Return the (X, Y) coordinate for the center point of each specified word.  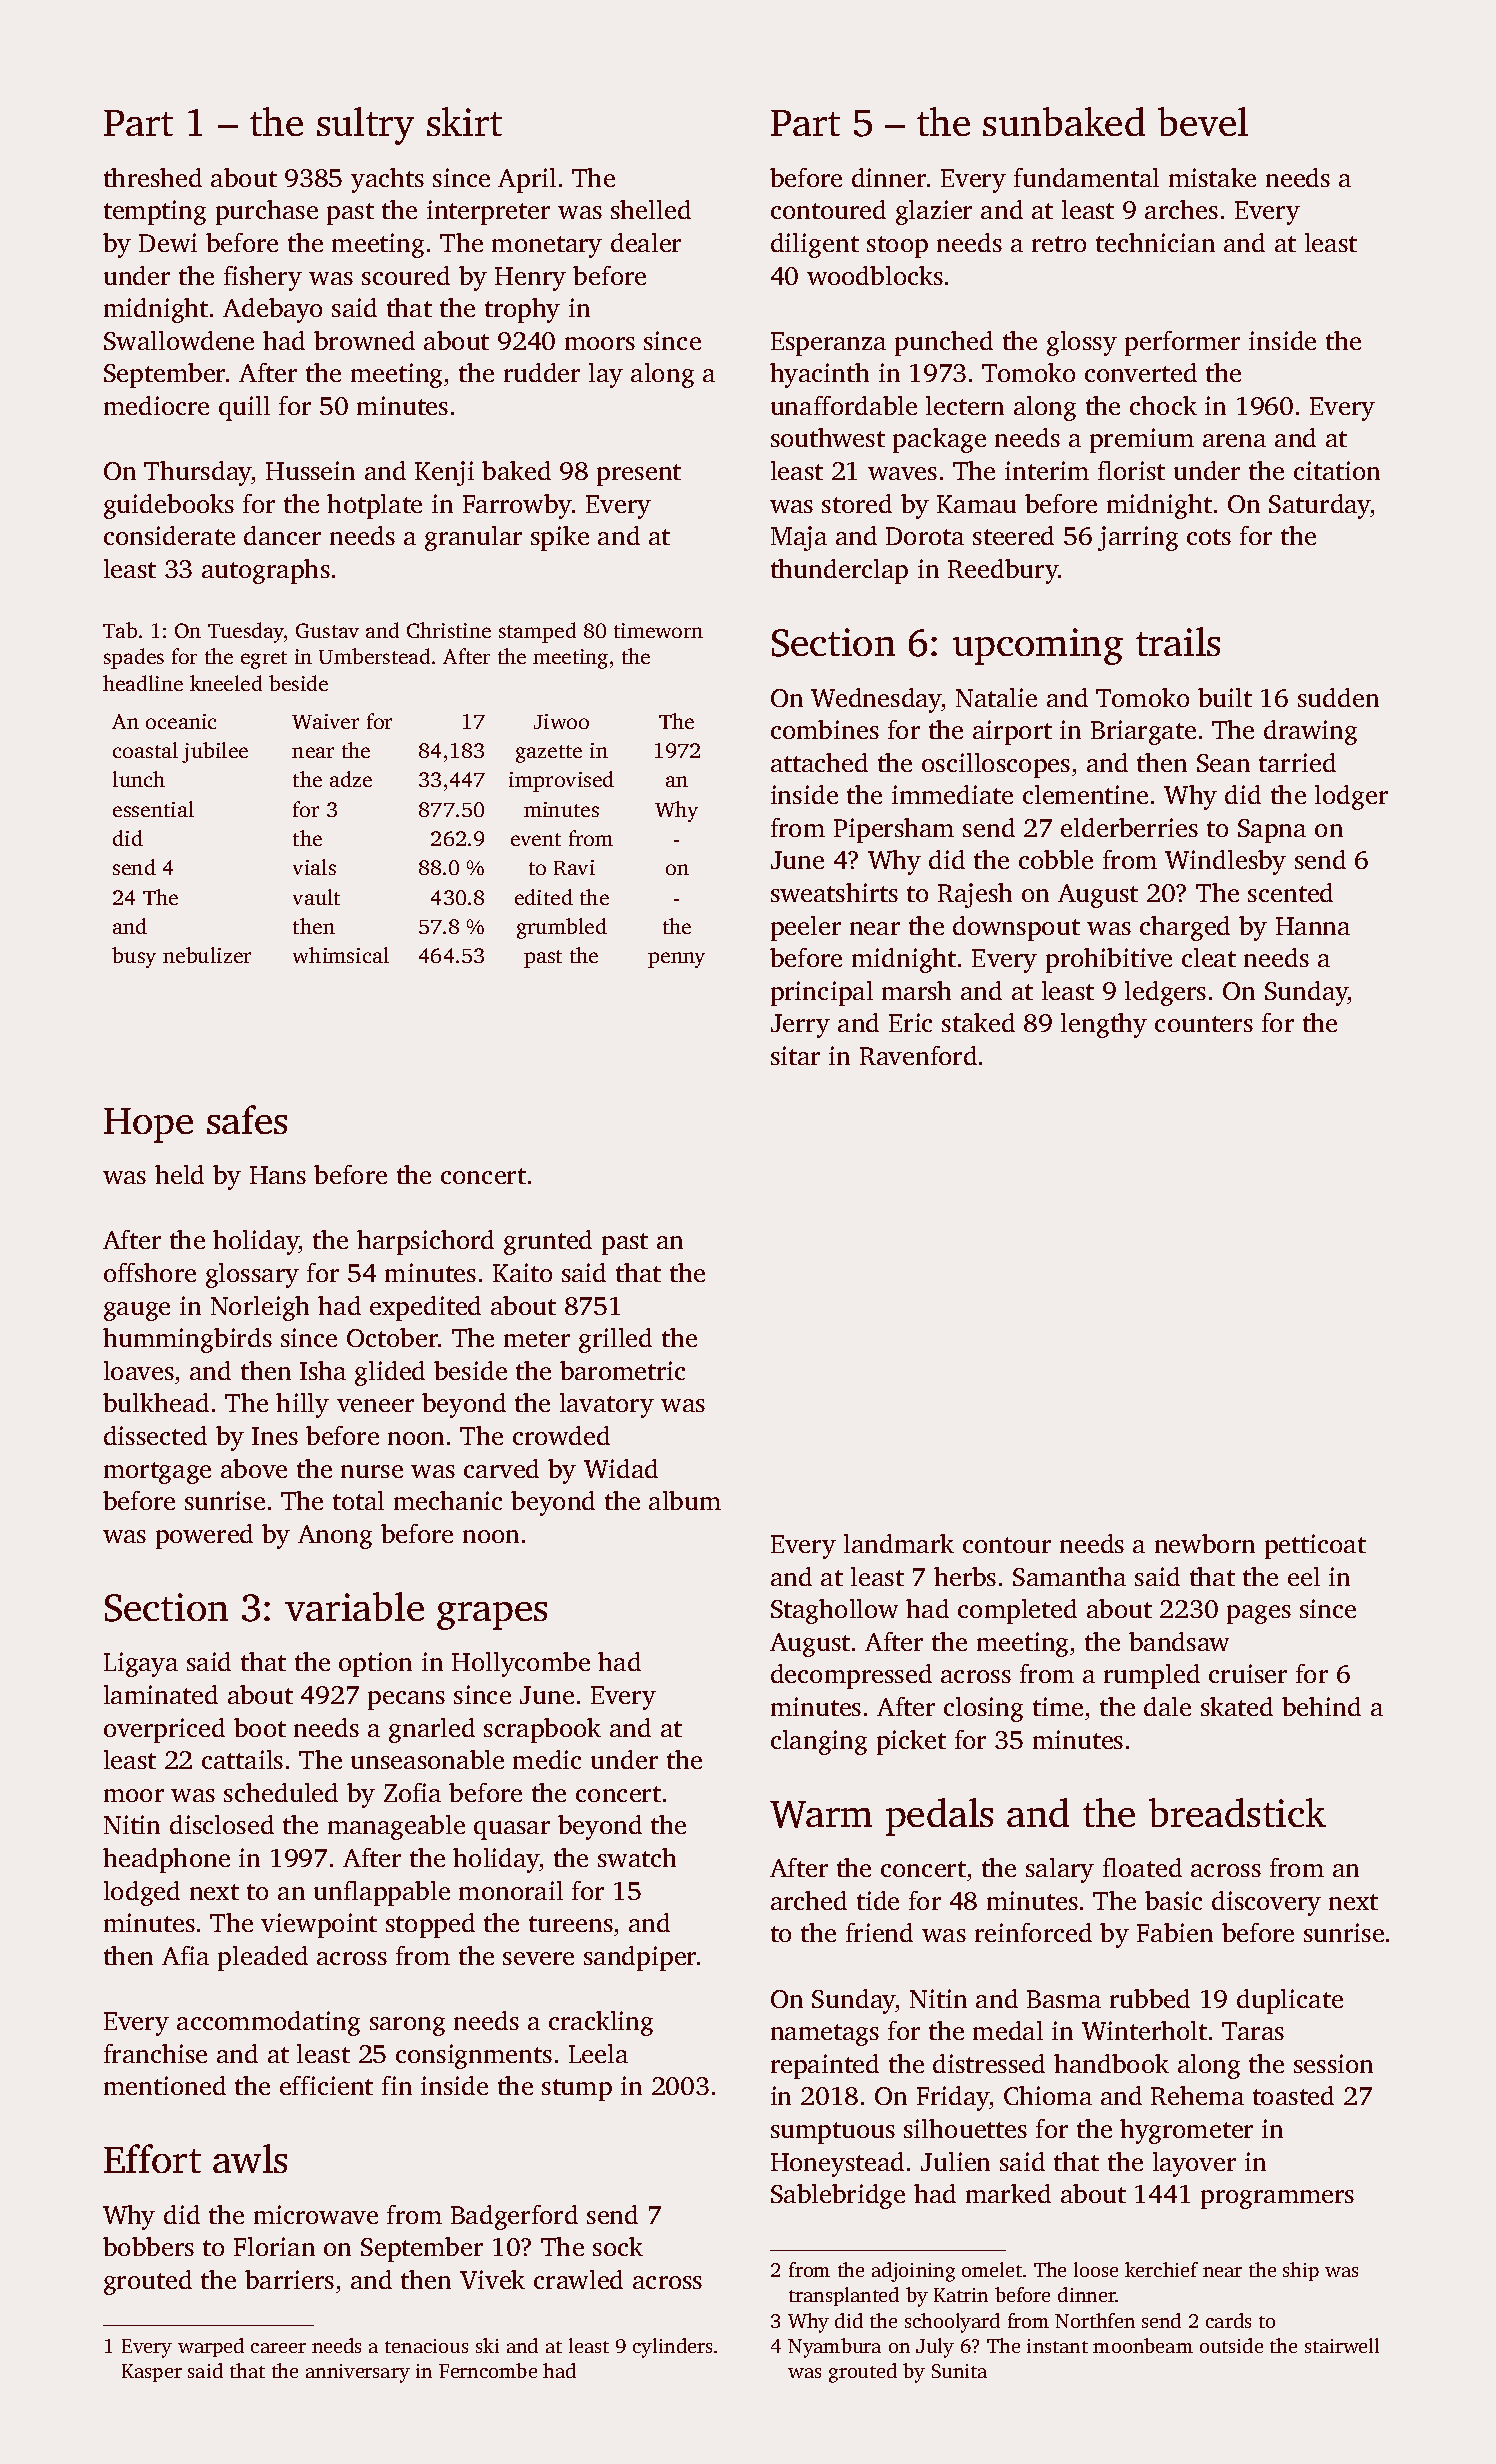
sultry (365, 126)
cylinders (672, 2348)
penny (676, 960)
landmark (899, 1543)
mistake (1212, 177)
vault (316, 897)
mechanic (448, 1500)
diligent (815, 245)
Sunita (959, 2371)
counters (1204, 1024)
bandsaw (1179, 1641)
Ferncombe (488, 2370)
